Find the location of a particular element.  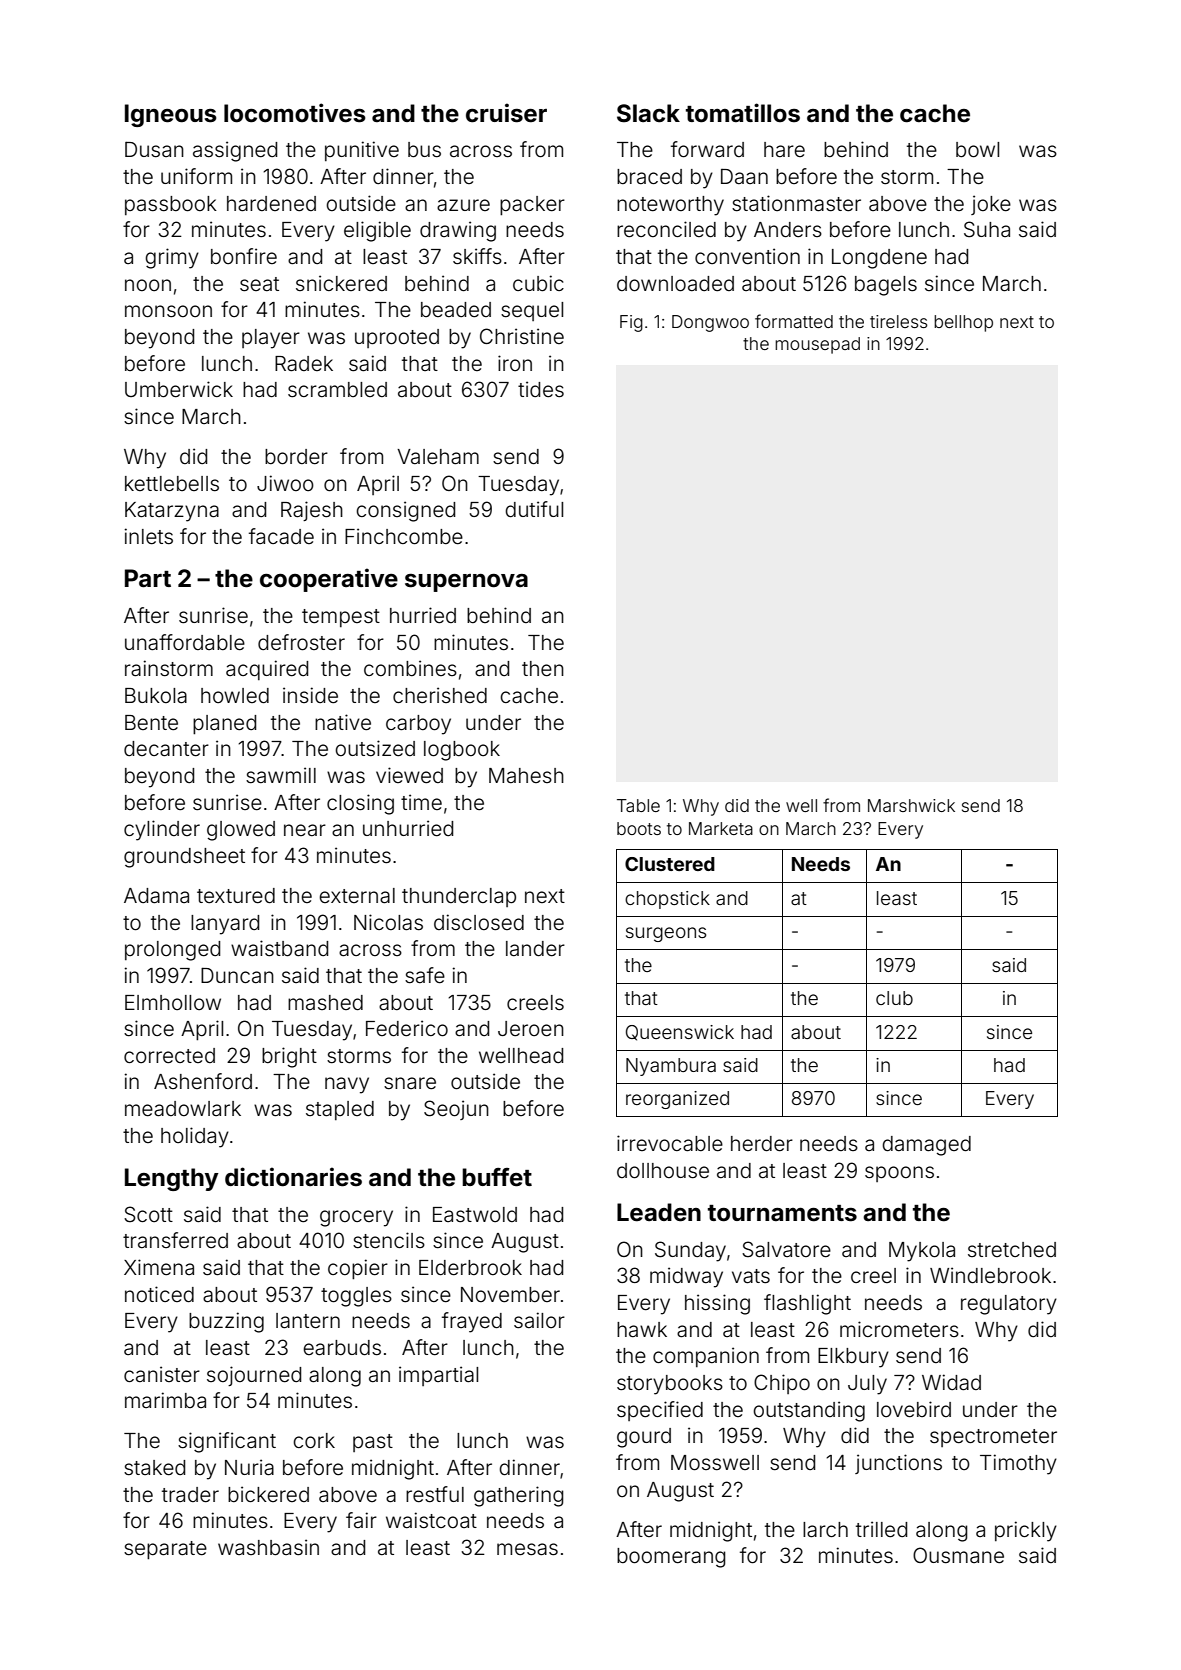

canister is located at coordinates (162, 1374).
